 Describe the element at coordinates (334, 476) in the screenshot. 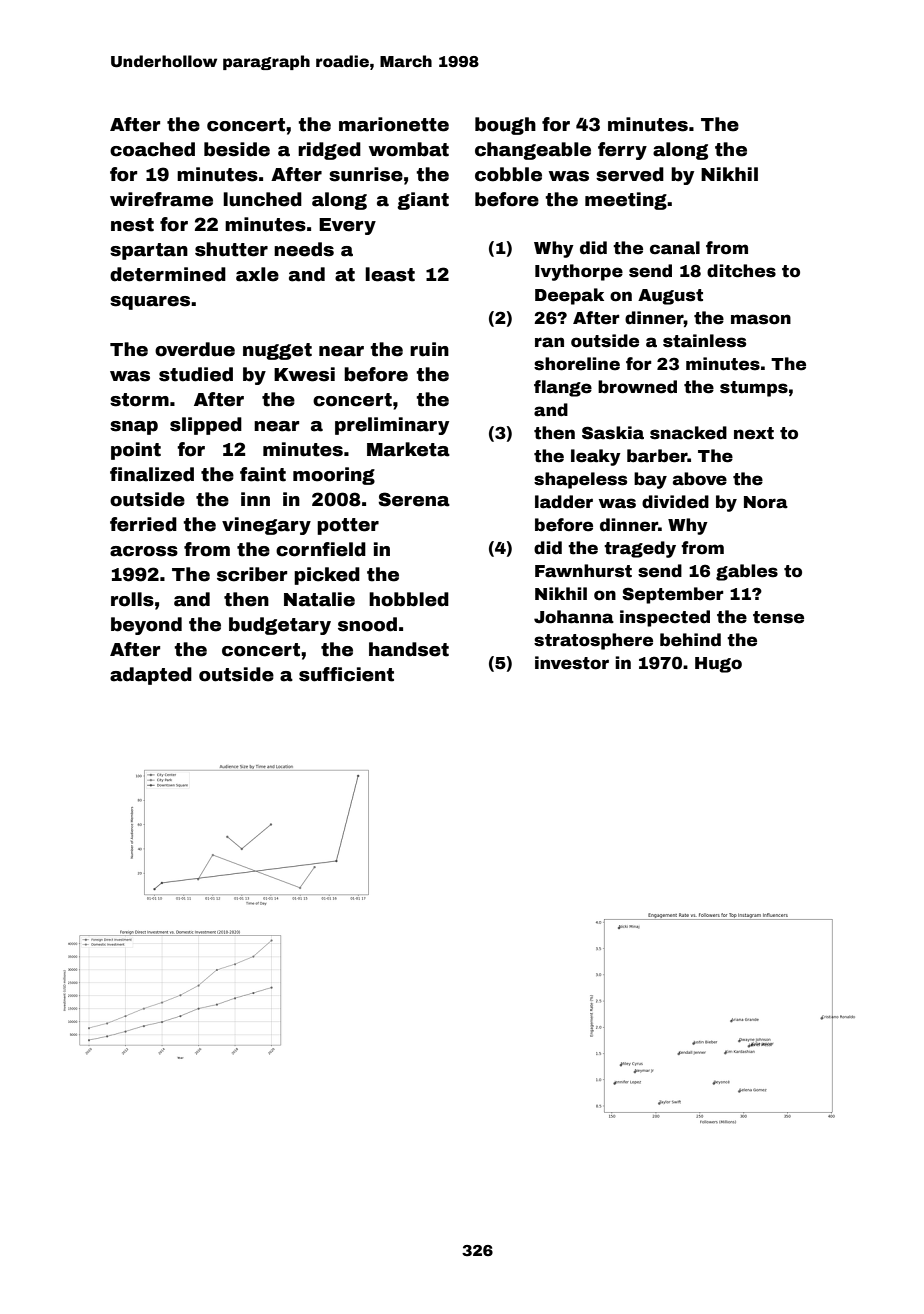

I see `mooring` at that location.
